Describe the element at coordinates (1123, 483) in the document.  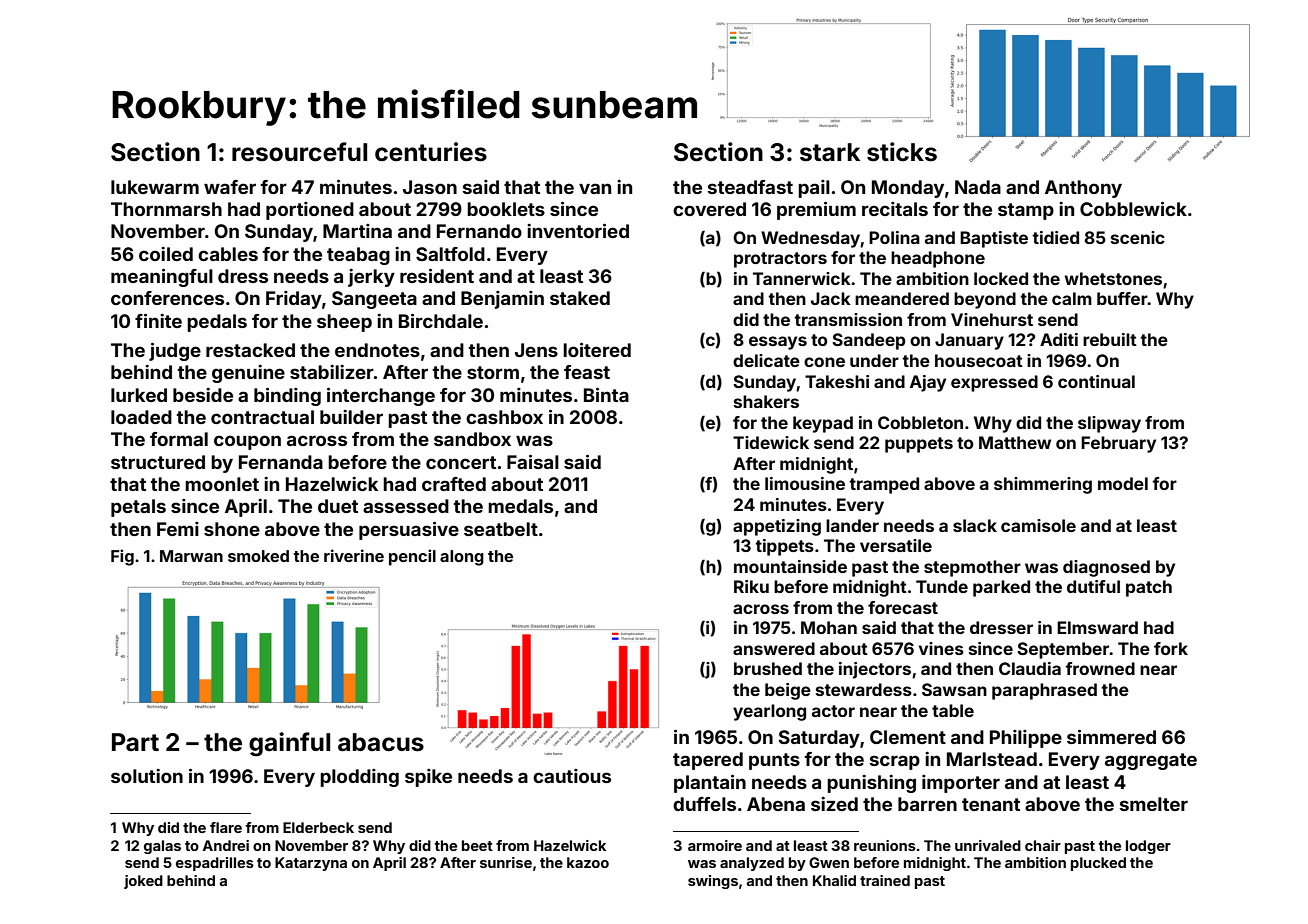
I see `model` at that location.
